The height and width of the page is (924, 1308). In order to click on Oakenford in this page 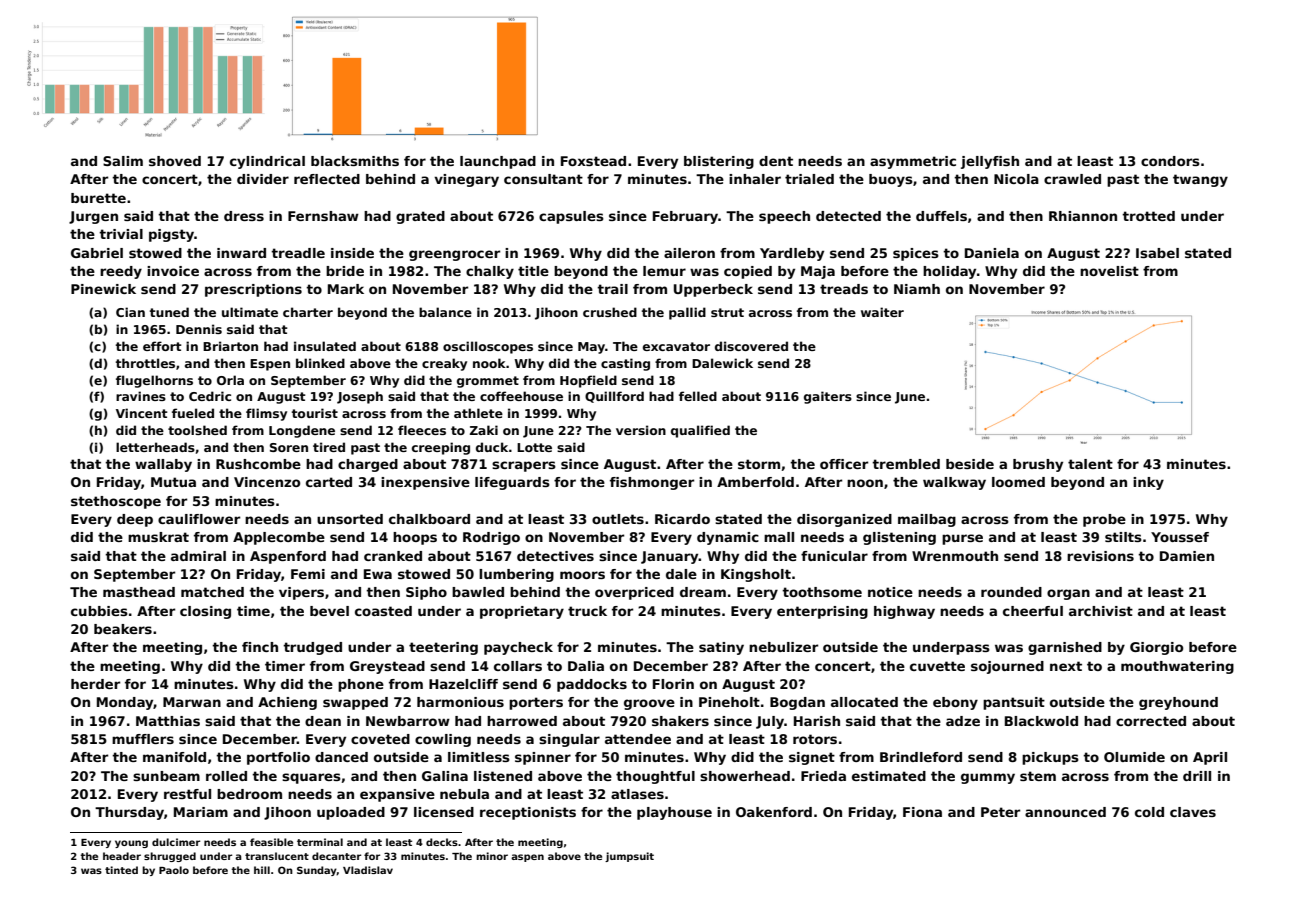, I will do `click(774, 812)`.
